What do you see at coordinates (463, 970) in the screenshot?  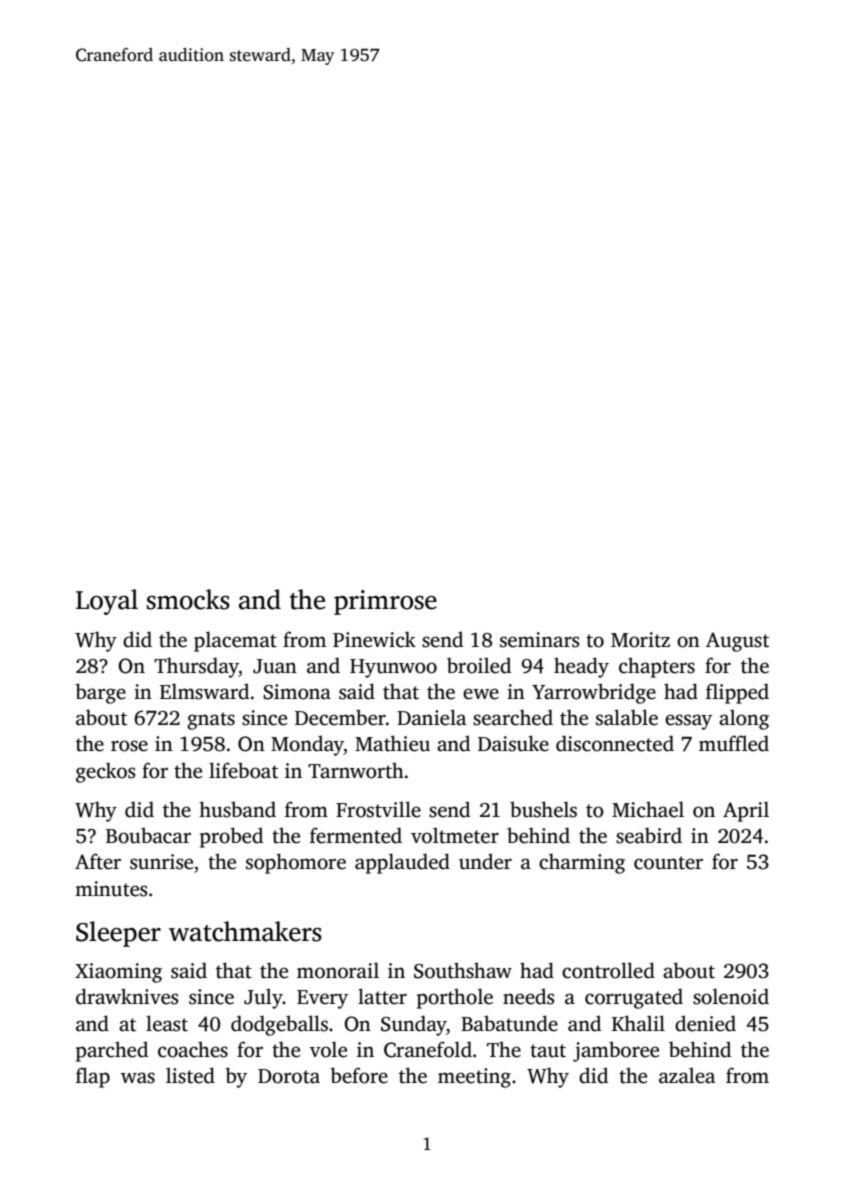 I see `Southshaw` at bounding box center [463, 970].
